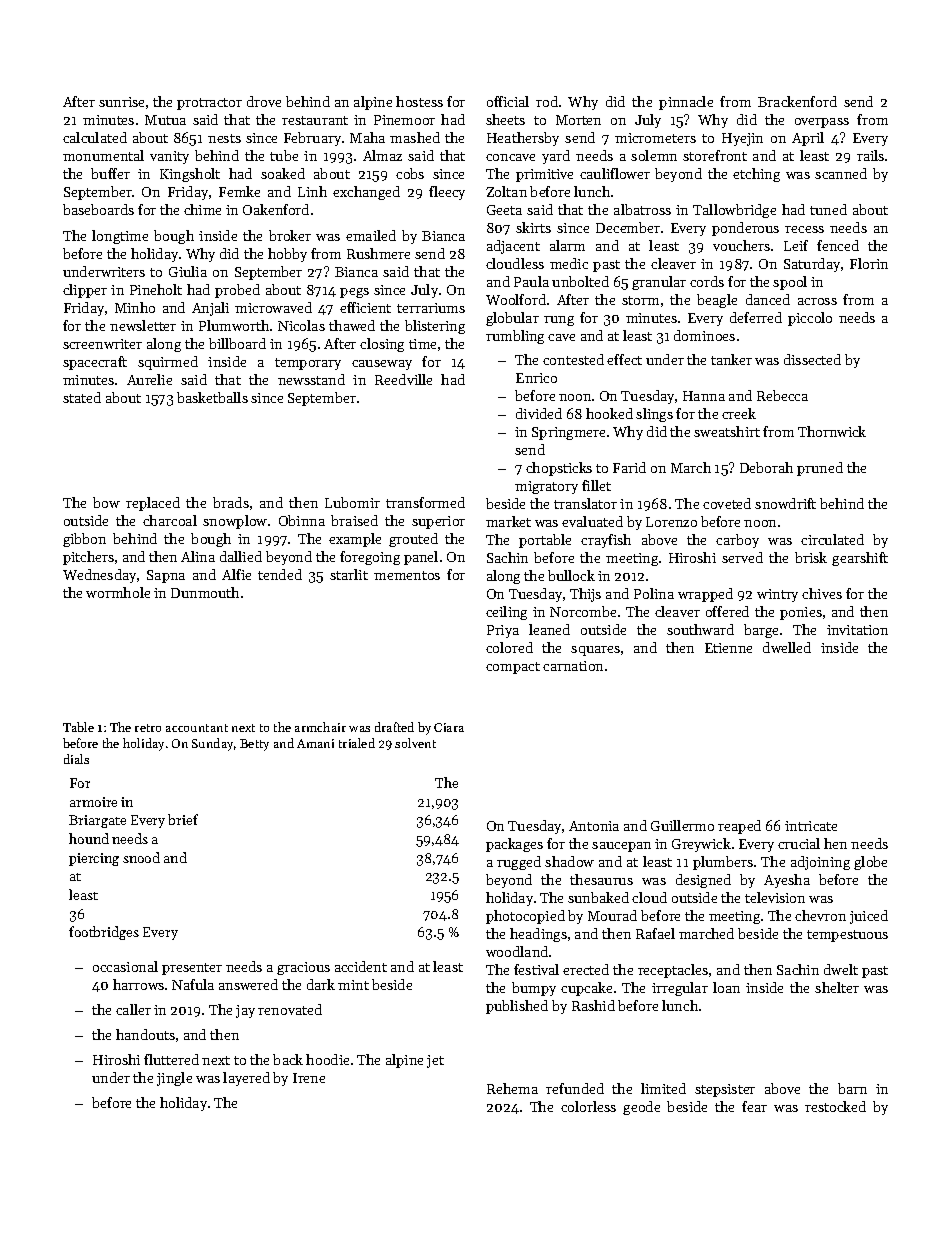 The width and height of the page is (952, 1233). What do you see at coordinates (547, 101) in the page?
I see `rod` at bounding box center [547, 101].
